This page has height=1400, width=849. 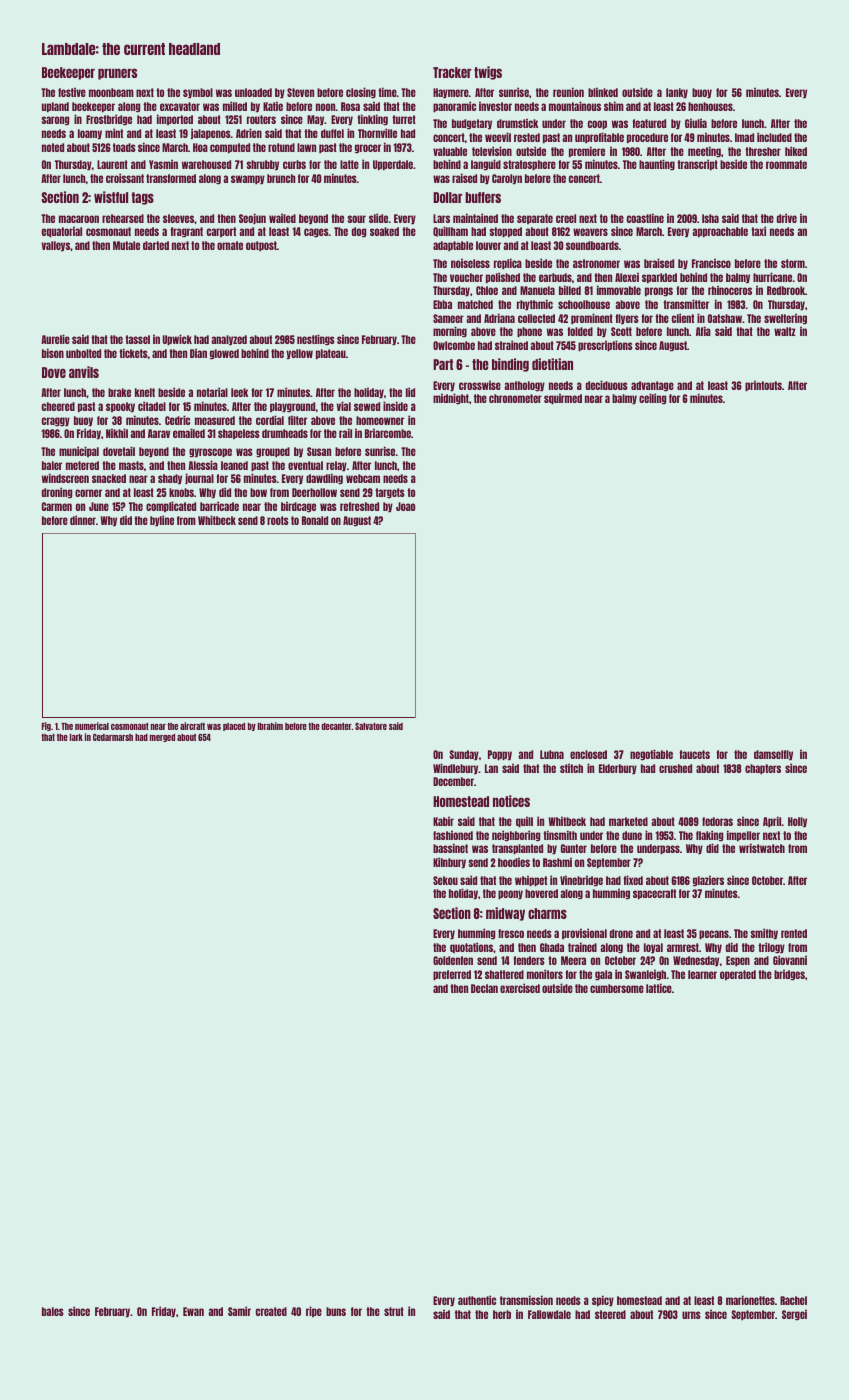 What do you see at coordinates (452, 72) in the page?
I see `Tracker` at bounding box center [452, 72].
